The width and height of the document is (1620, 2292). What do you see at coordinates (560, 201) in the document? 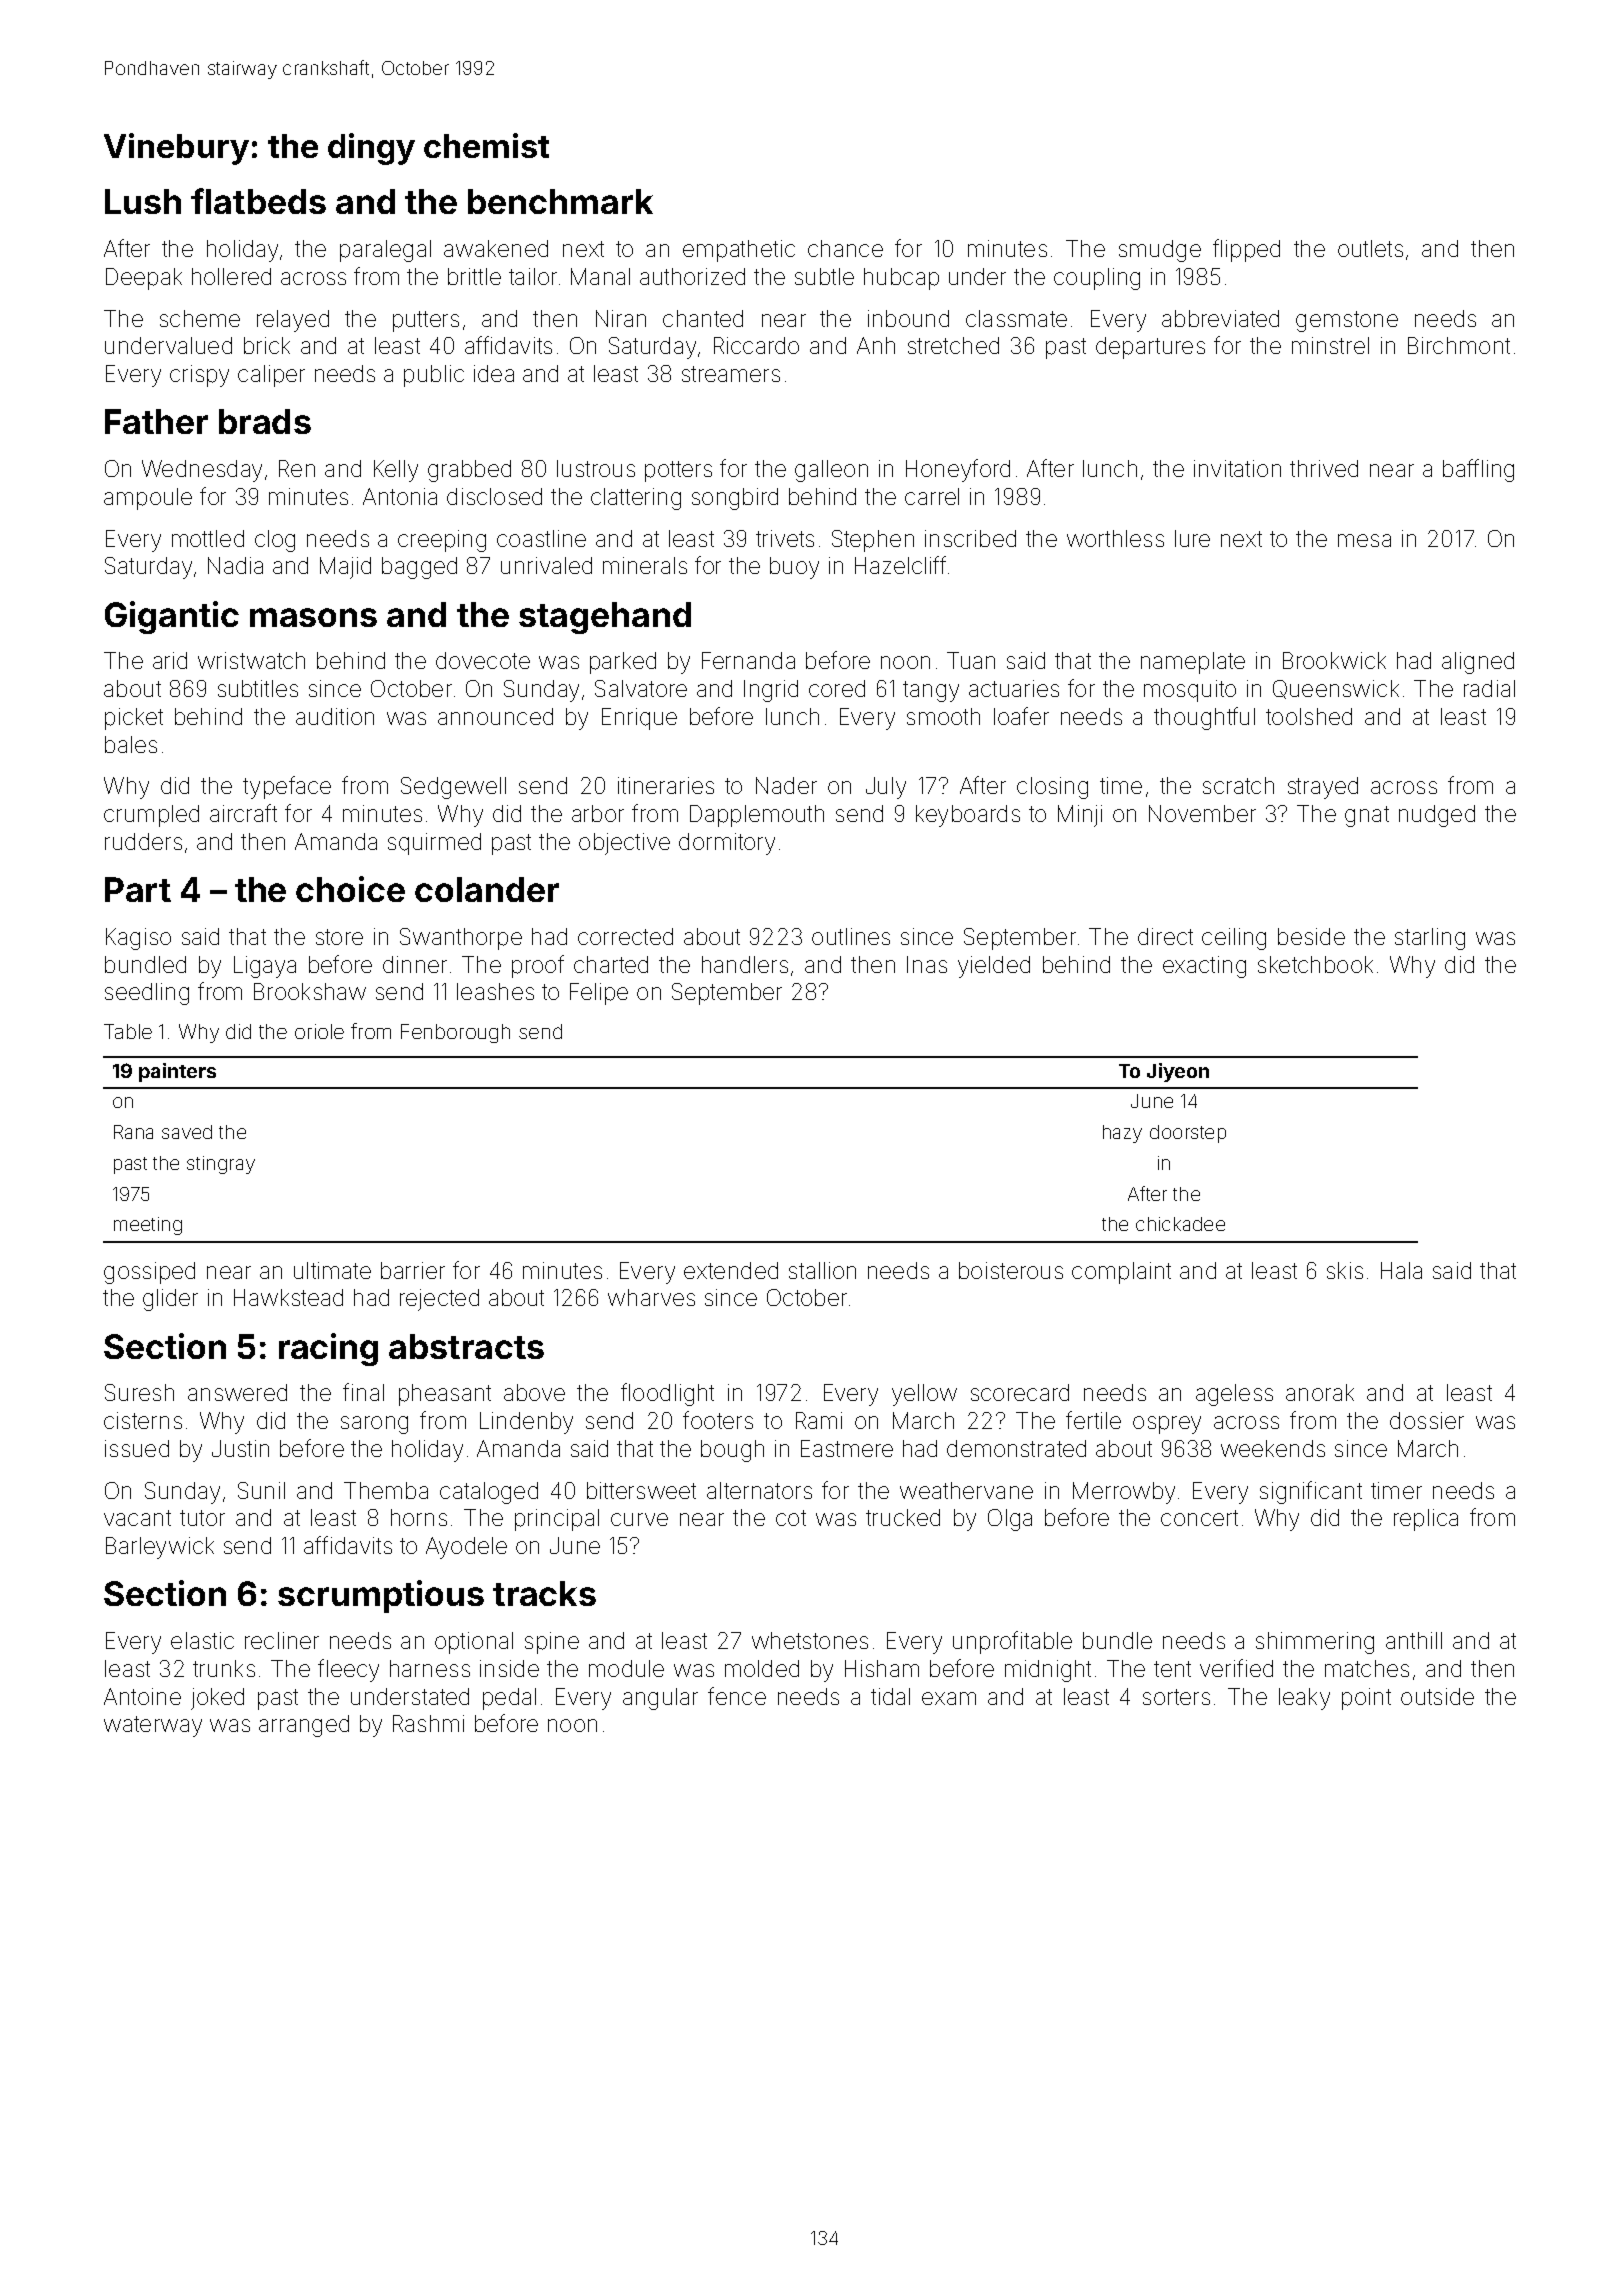
I see `benchmark` at bounding box center [560, 201].
